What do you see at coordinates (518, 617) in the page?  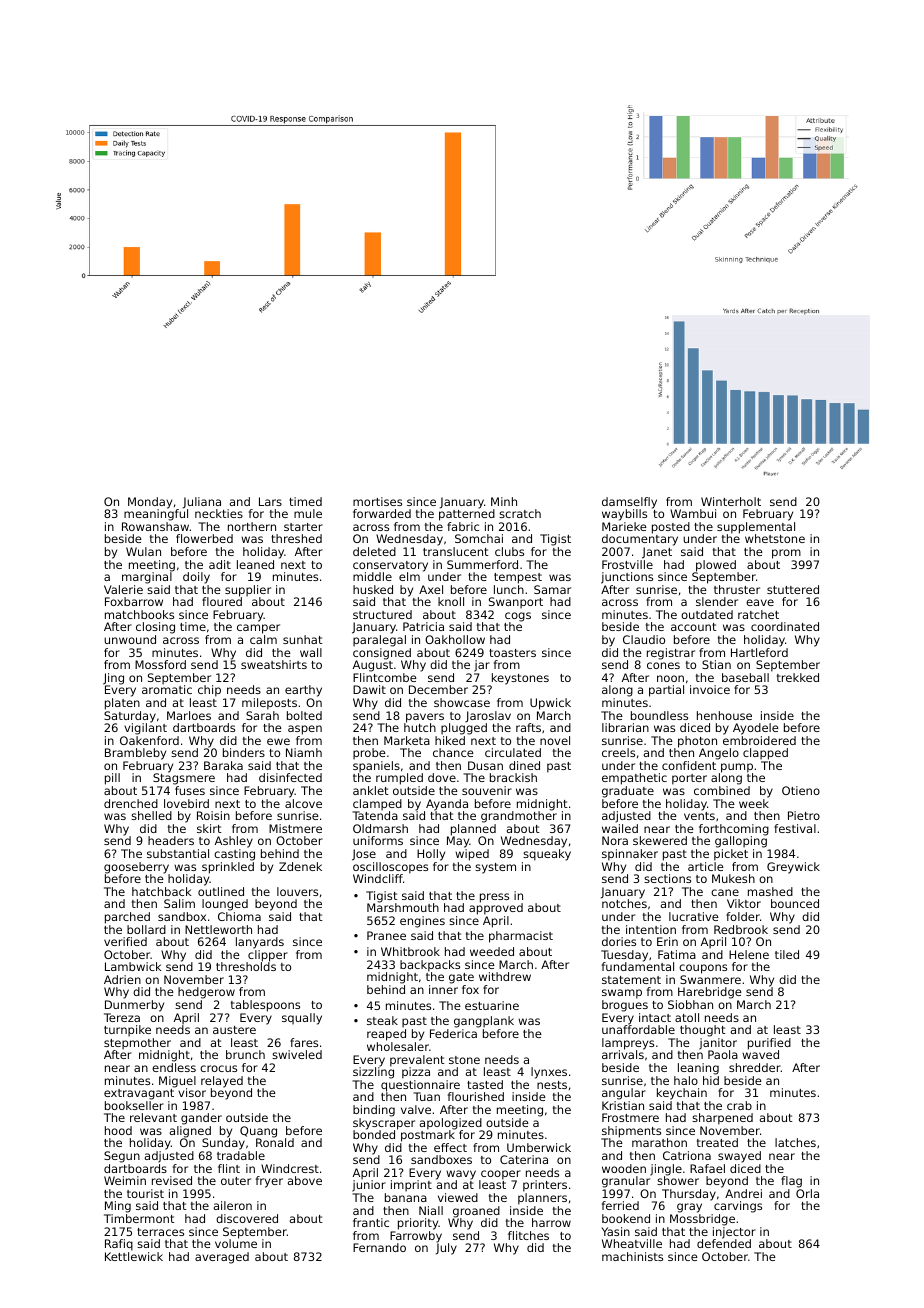 I see `cogs` at bounding box center [518, 617].
